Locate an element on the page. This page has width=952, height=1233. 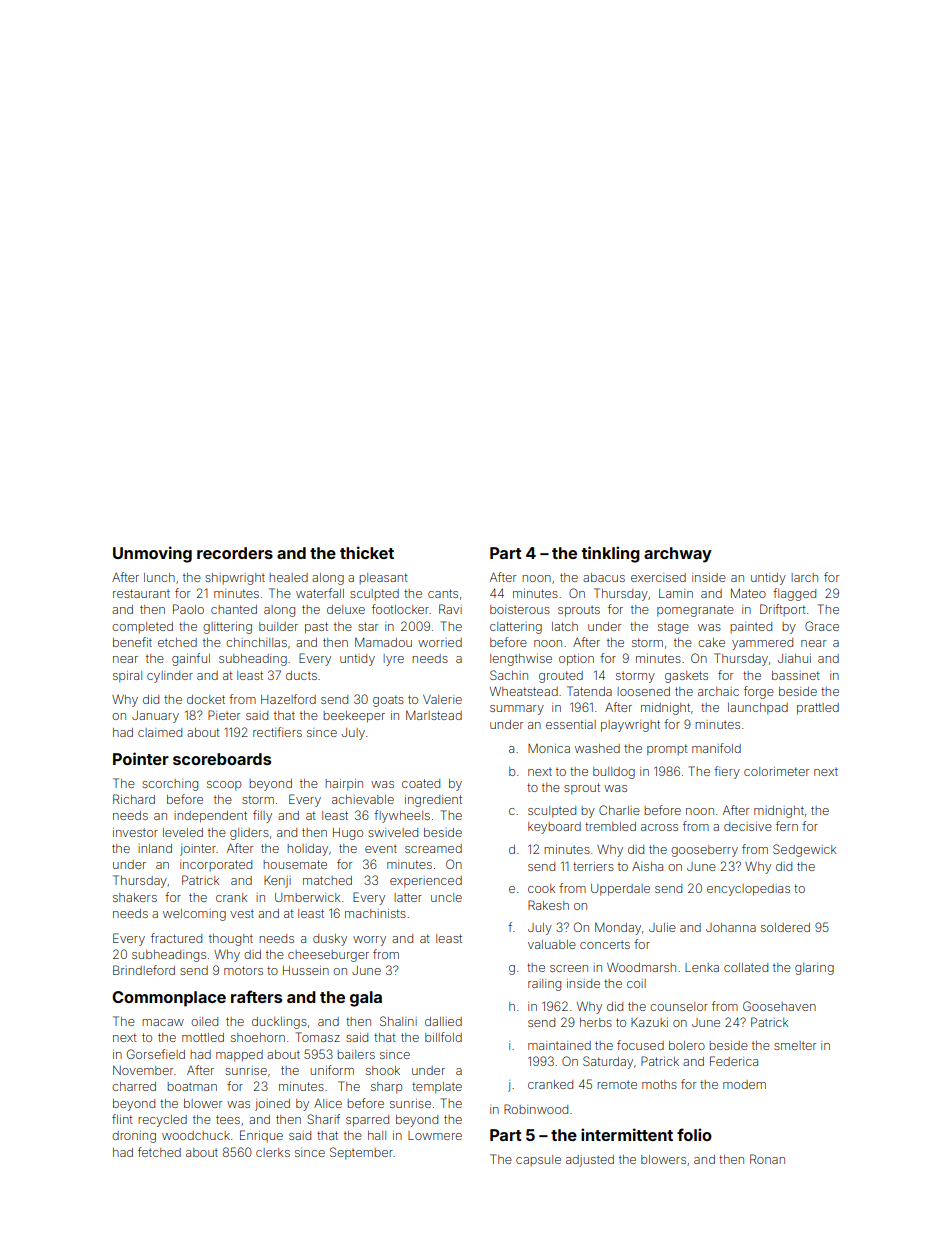
achievable is located at coordinates (363, 799).
